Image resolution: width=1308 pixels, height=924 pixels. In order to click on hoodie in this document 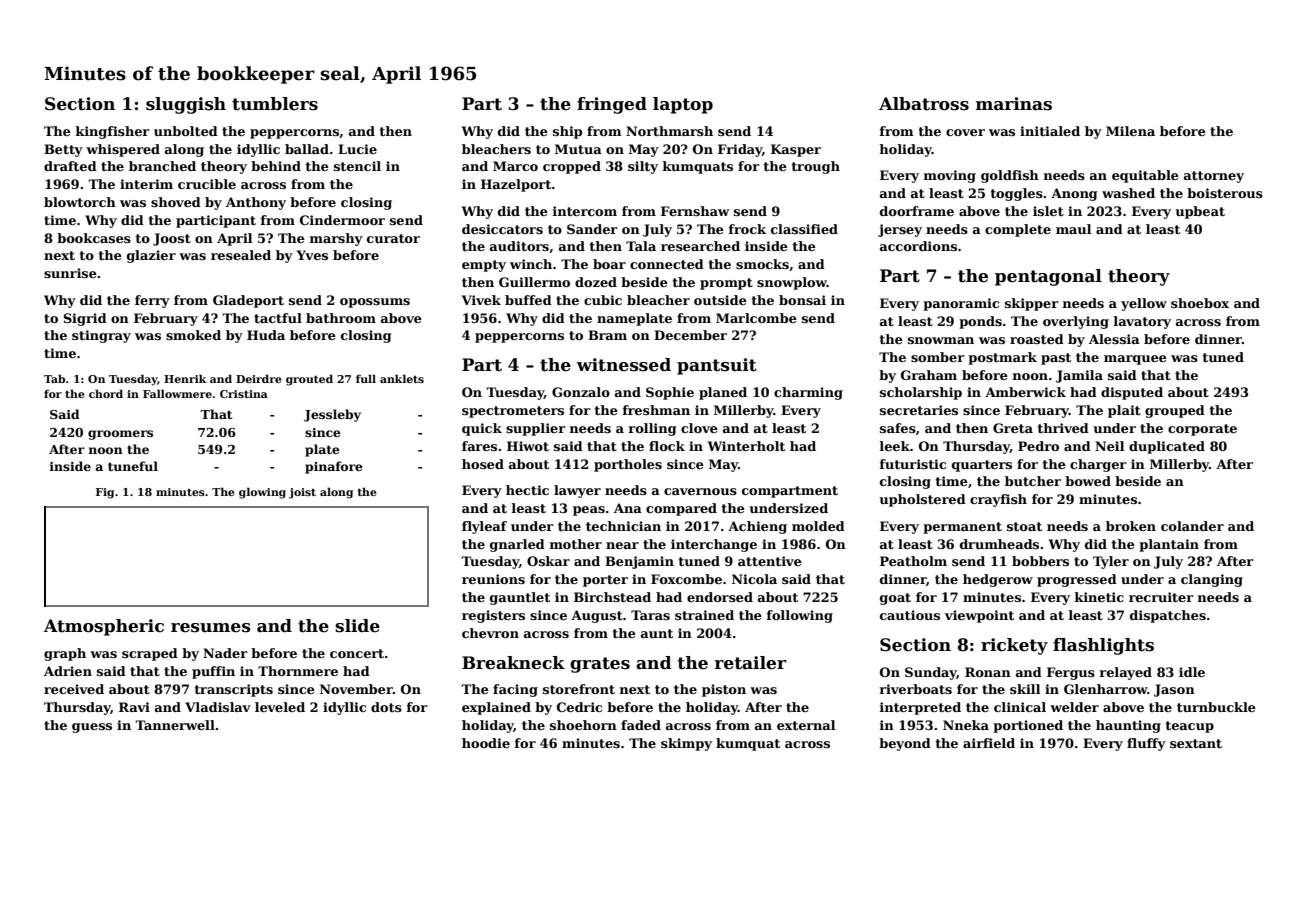, I will do `click(486, 743)`.
